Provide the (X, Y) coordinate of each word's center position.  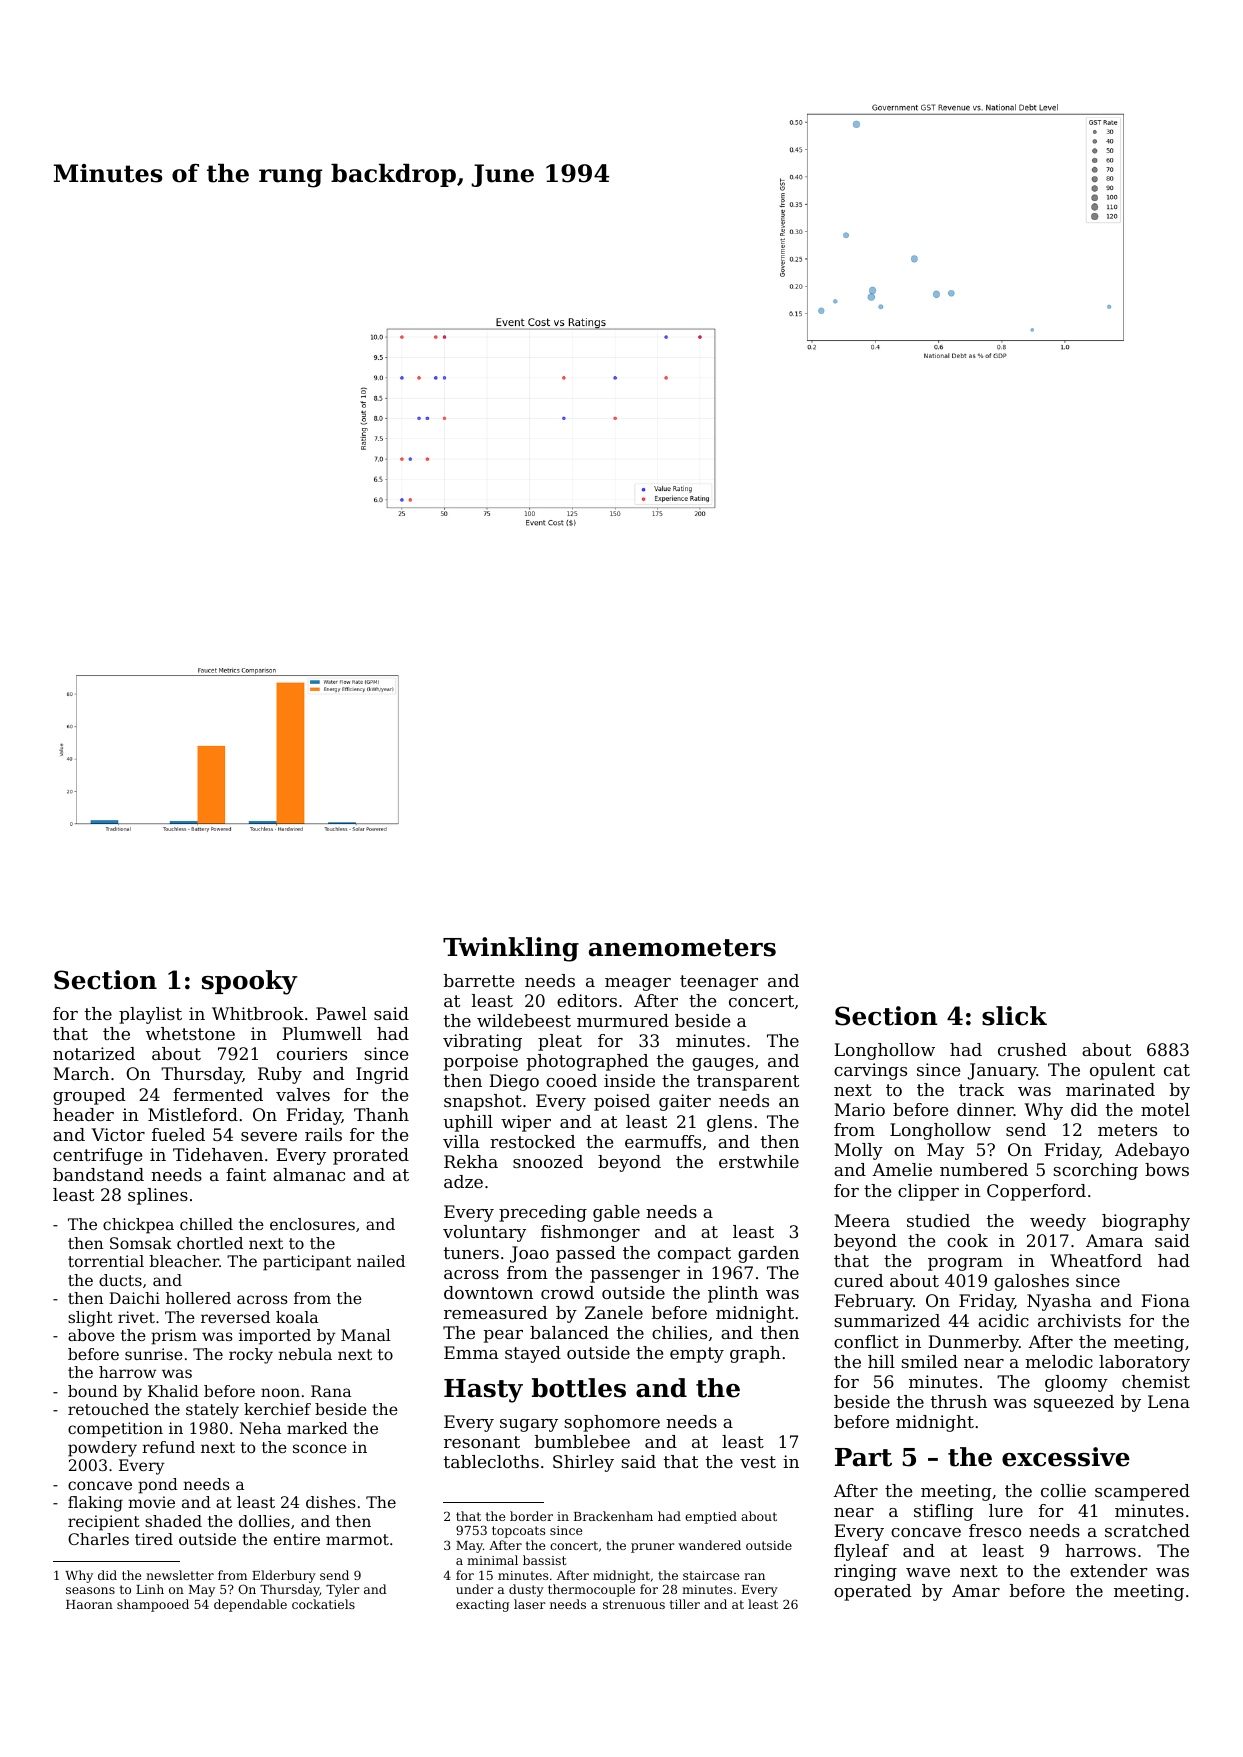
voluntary (484, 1233)
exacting (482, 1606)
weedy (1058, 1222)
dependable (250, 1605)
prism (174, 1337)
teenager (719, 983)
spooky (249, 982)
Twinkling (511, 949)
